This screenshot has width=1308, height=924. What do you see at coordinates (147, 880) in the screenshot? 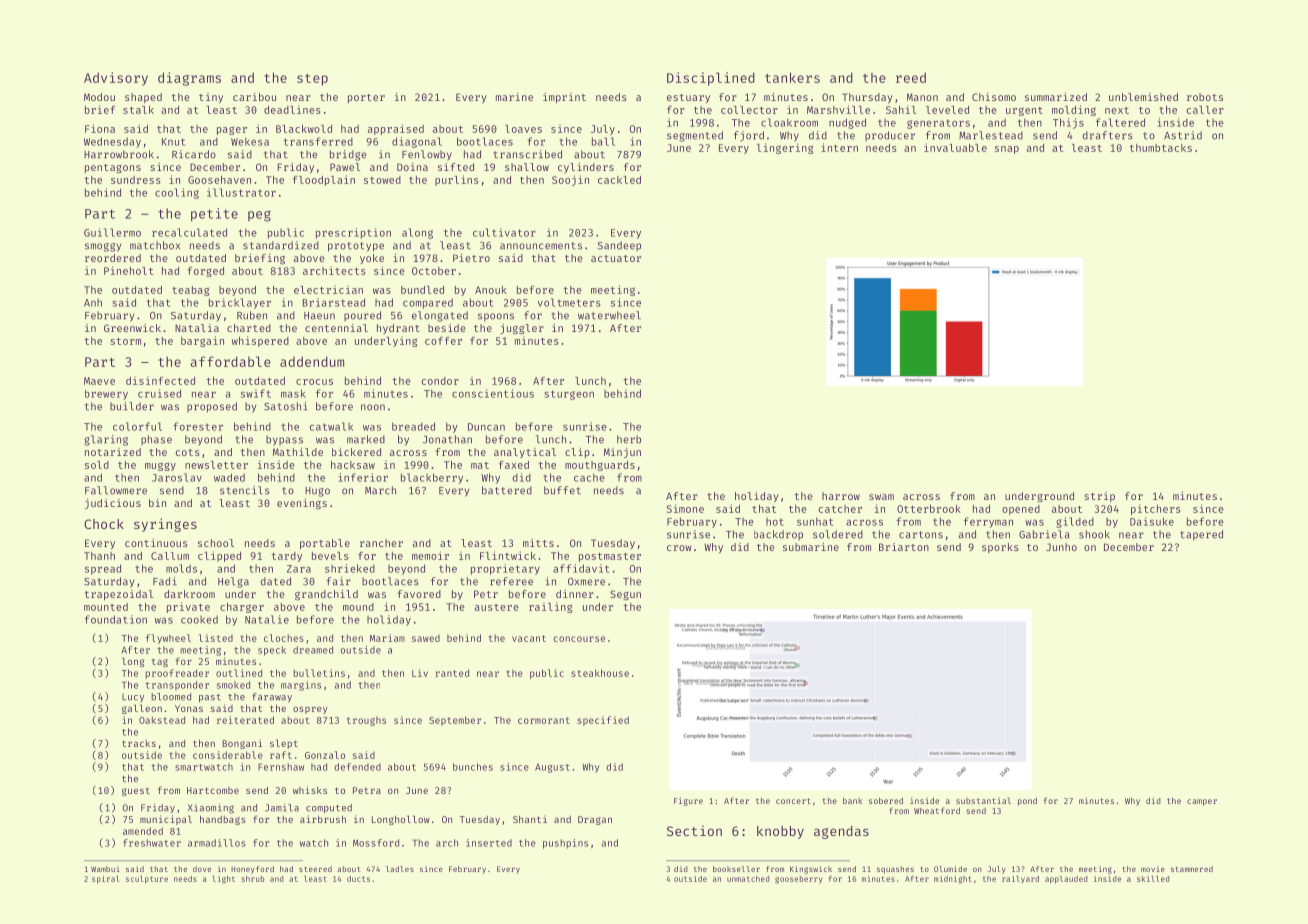
I see `sculpture` at bounding box center [147, 880].
